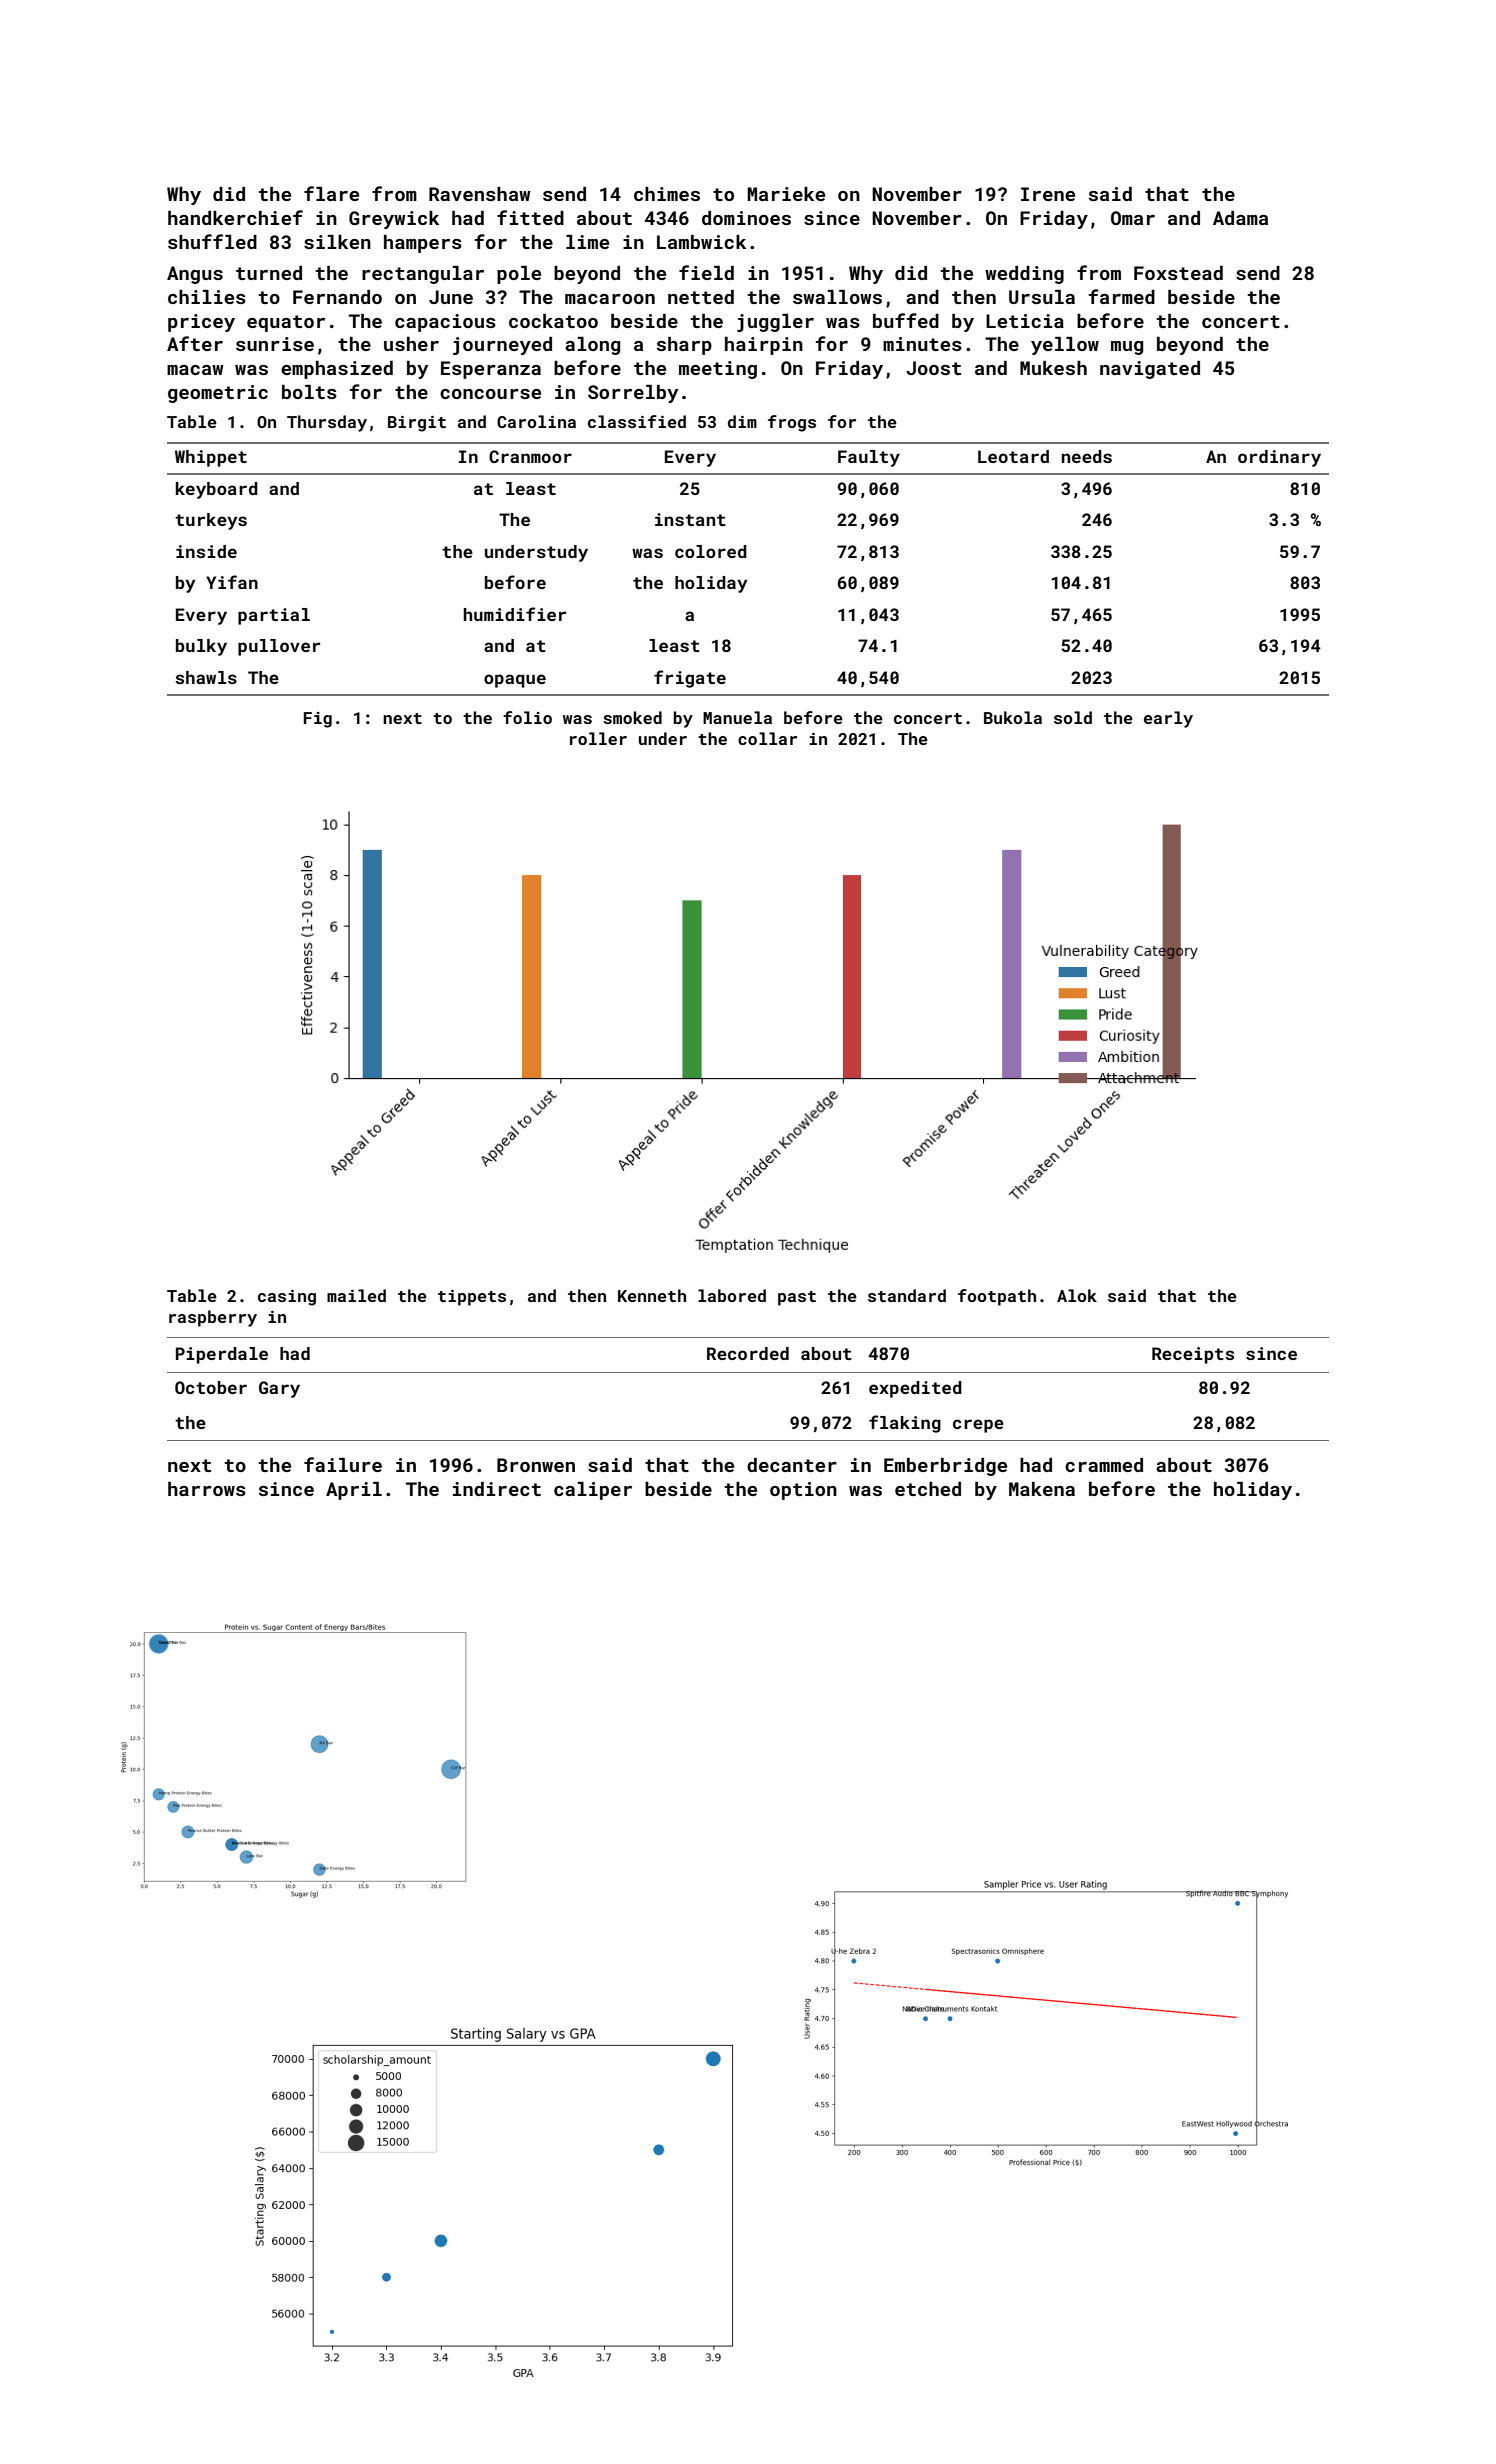 The width and height of the screenshot is (1496, 2464). Describe the element at coordinates (767, 738) in the screenshot. I see `collar` at that location.
